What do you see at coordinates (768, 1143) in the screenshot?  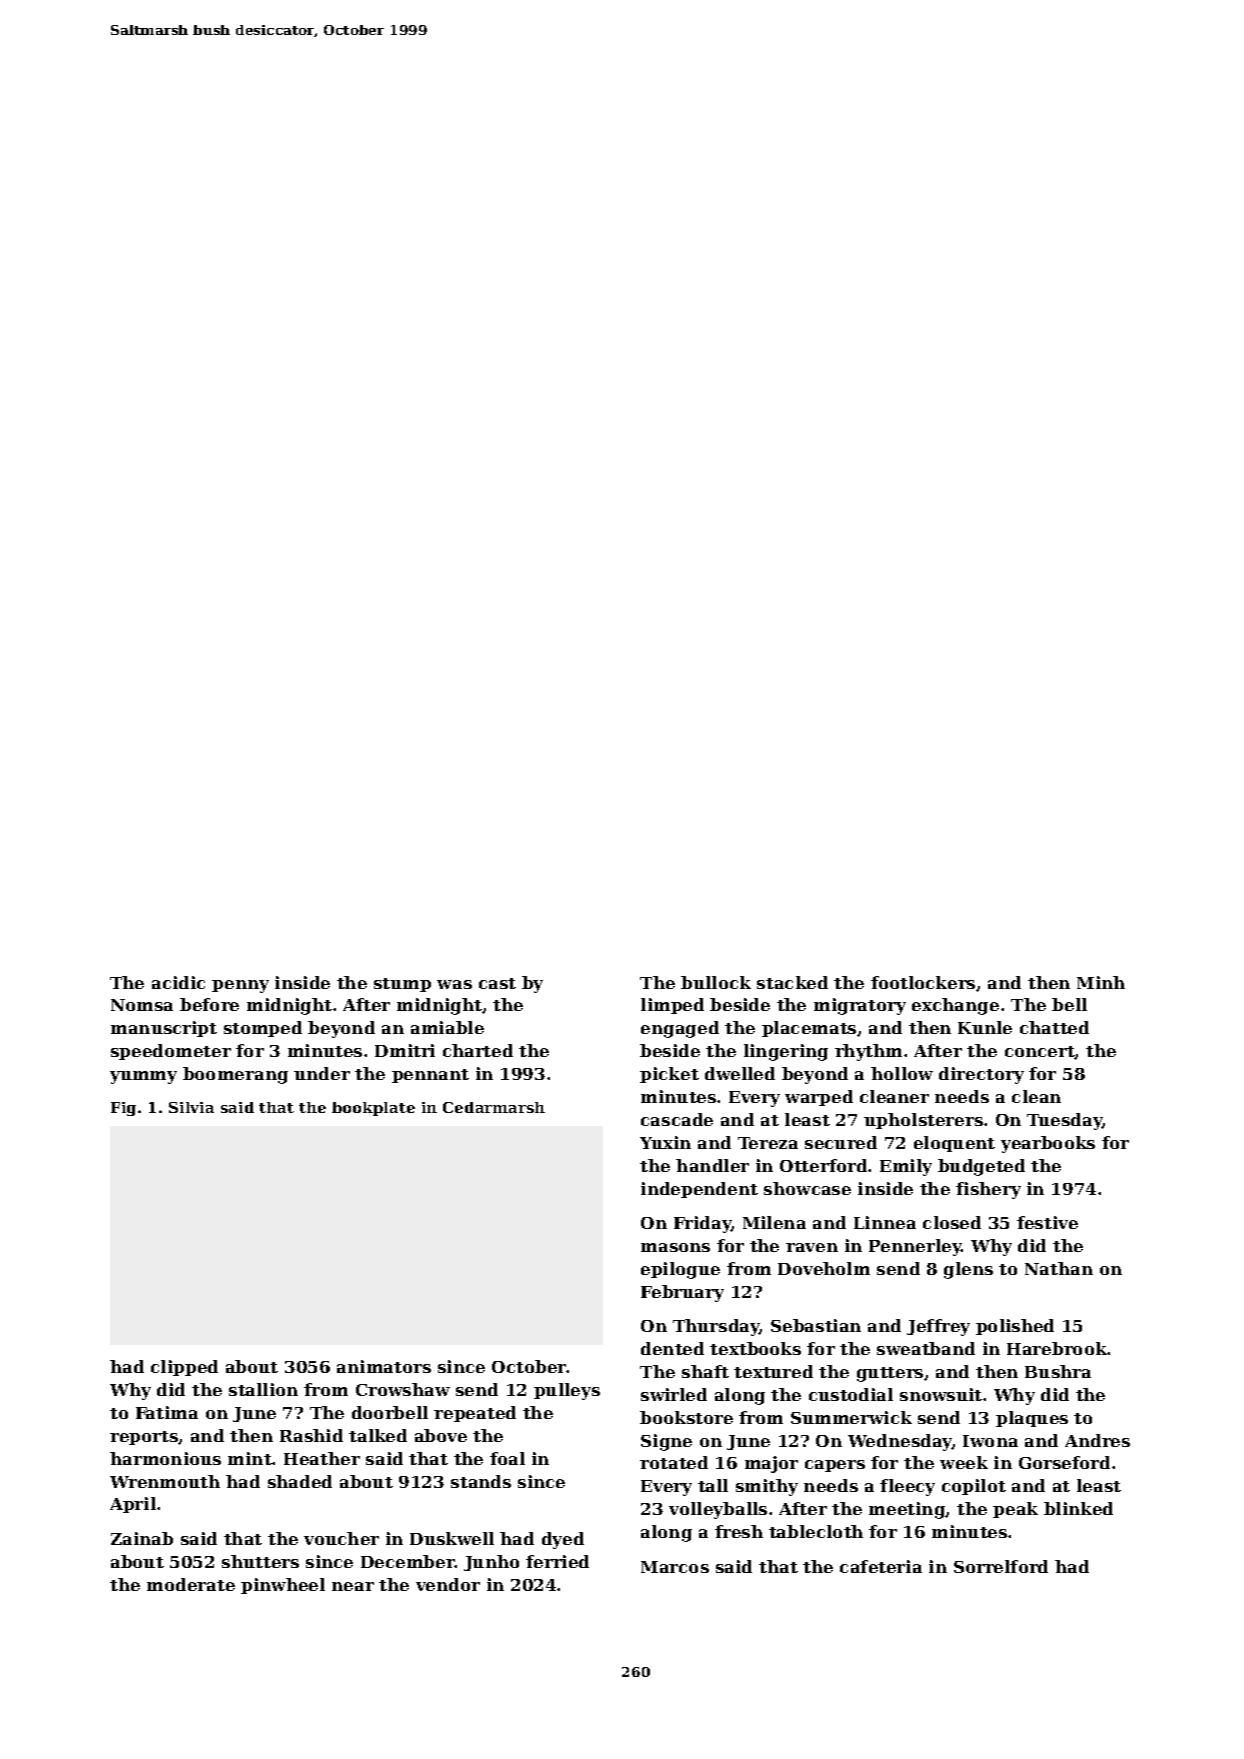 I see `Tereza` at bounding box center [768, 1143].
